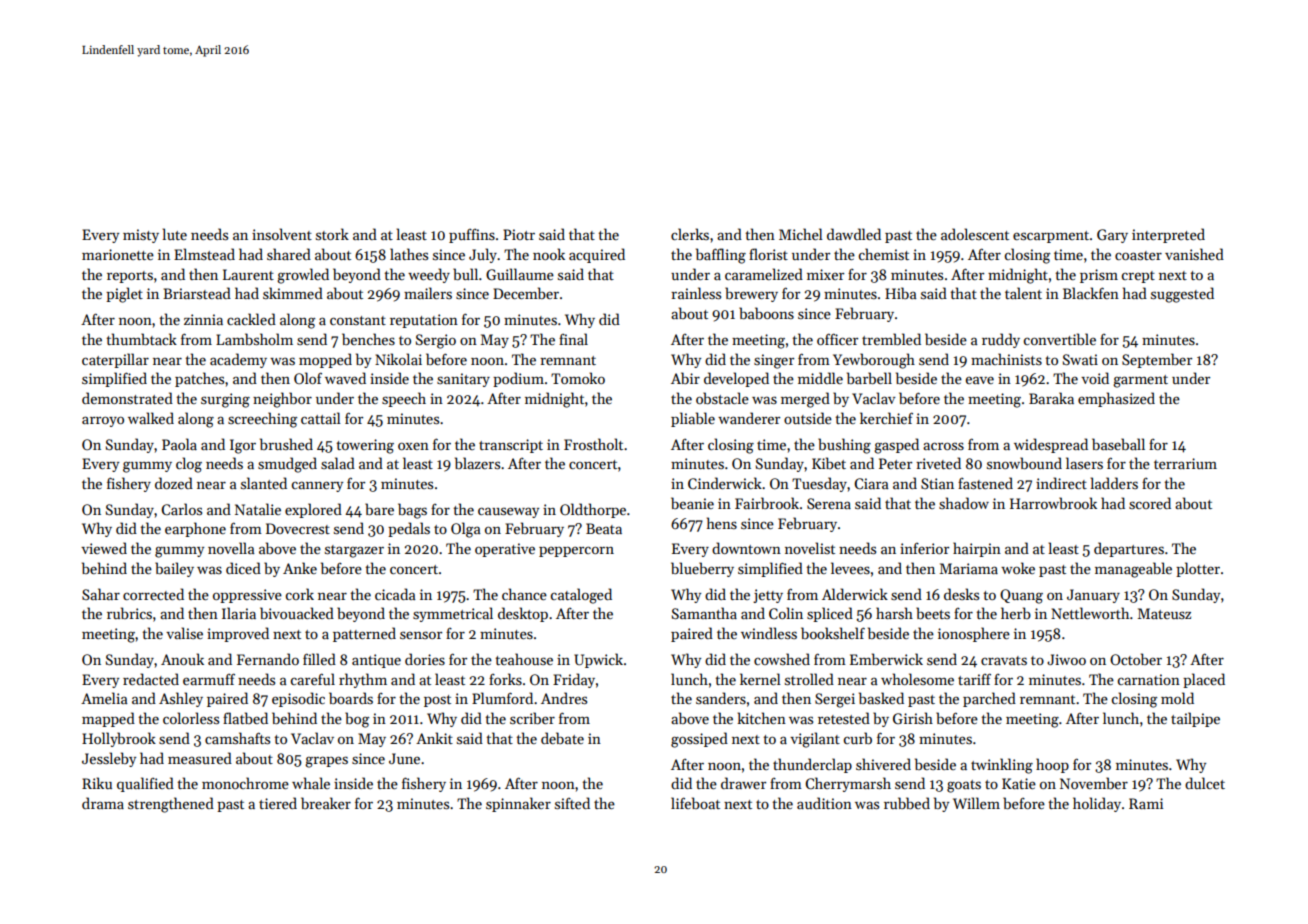 The height and width of the image is (924, 1308). I want to click on interpreted, so click(1168, 235).
